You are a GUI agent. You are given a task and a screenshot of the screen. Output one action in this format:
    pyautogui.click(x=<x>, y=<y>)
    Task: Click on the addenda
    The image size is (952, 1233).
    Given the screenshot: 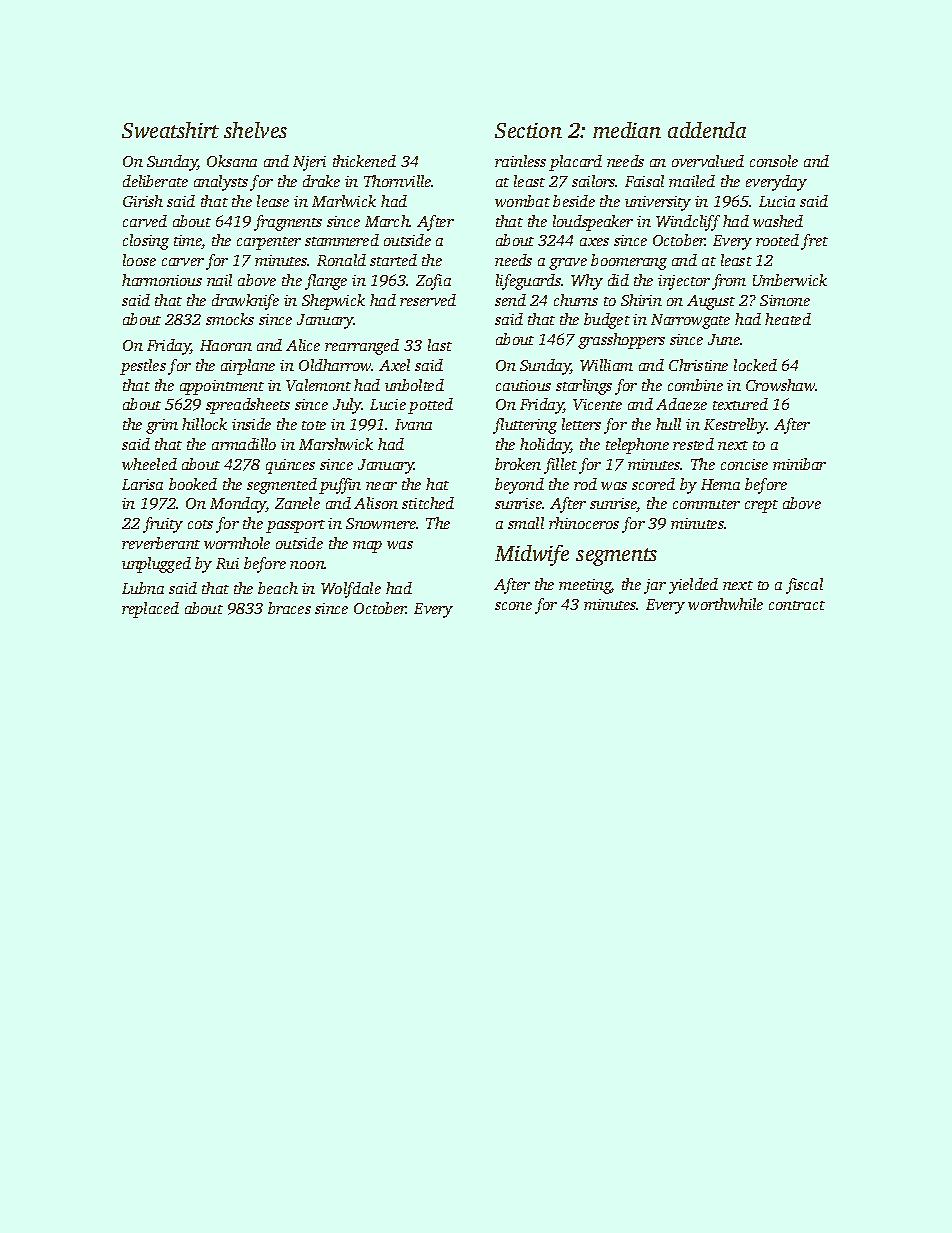 What is the action you would take?
    pyautogui.click(x=707, y=130)
